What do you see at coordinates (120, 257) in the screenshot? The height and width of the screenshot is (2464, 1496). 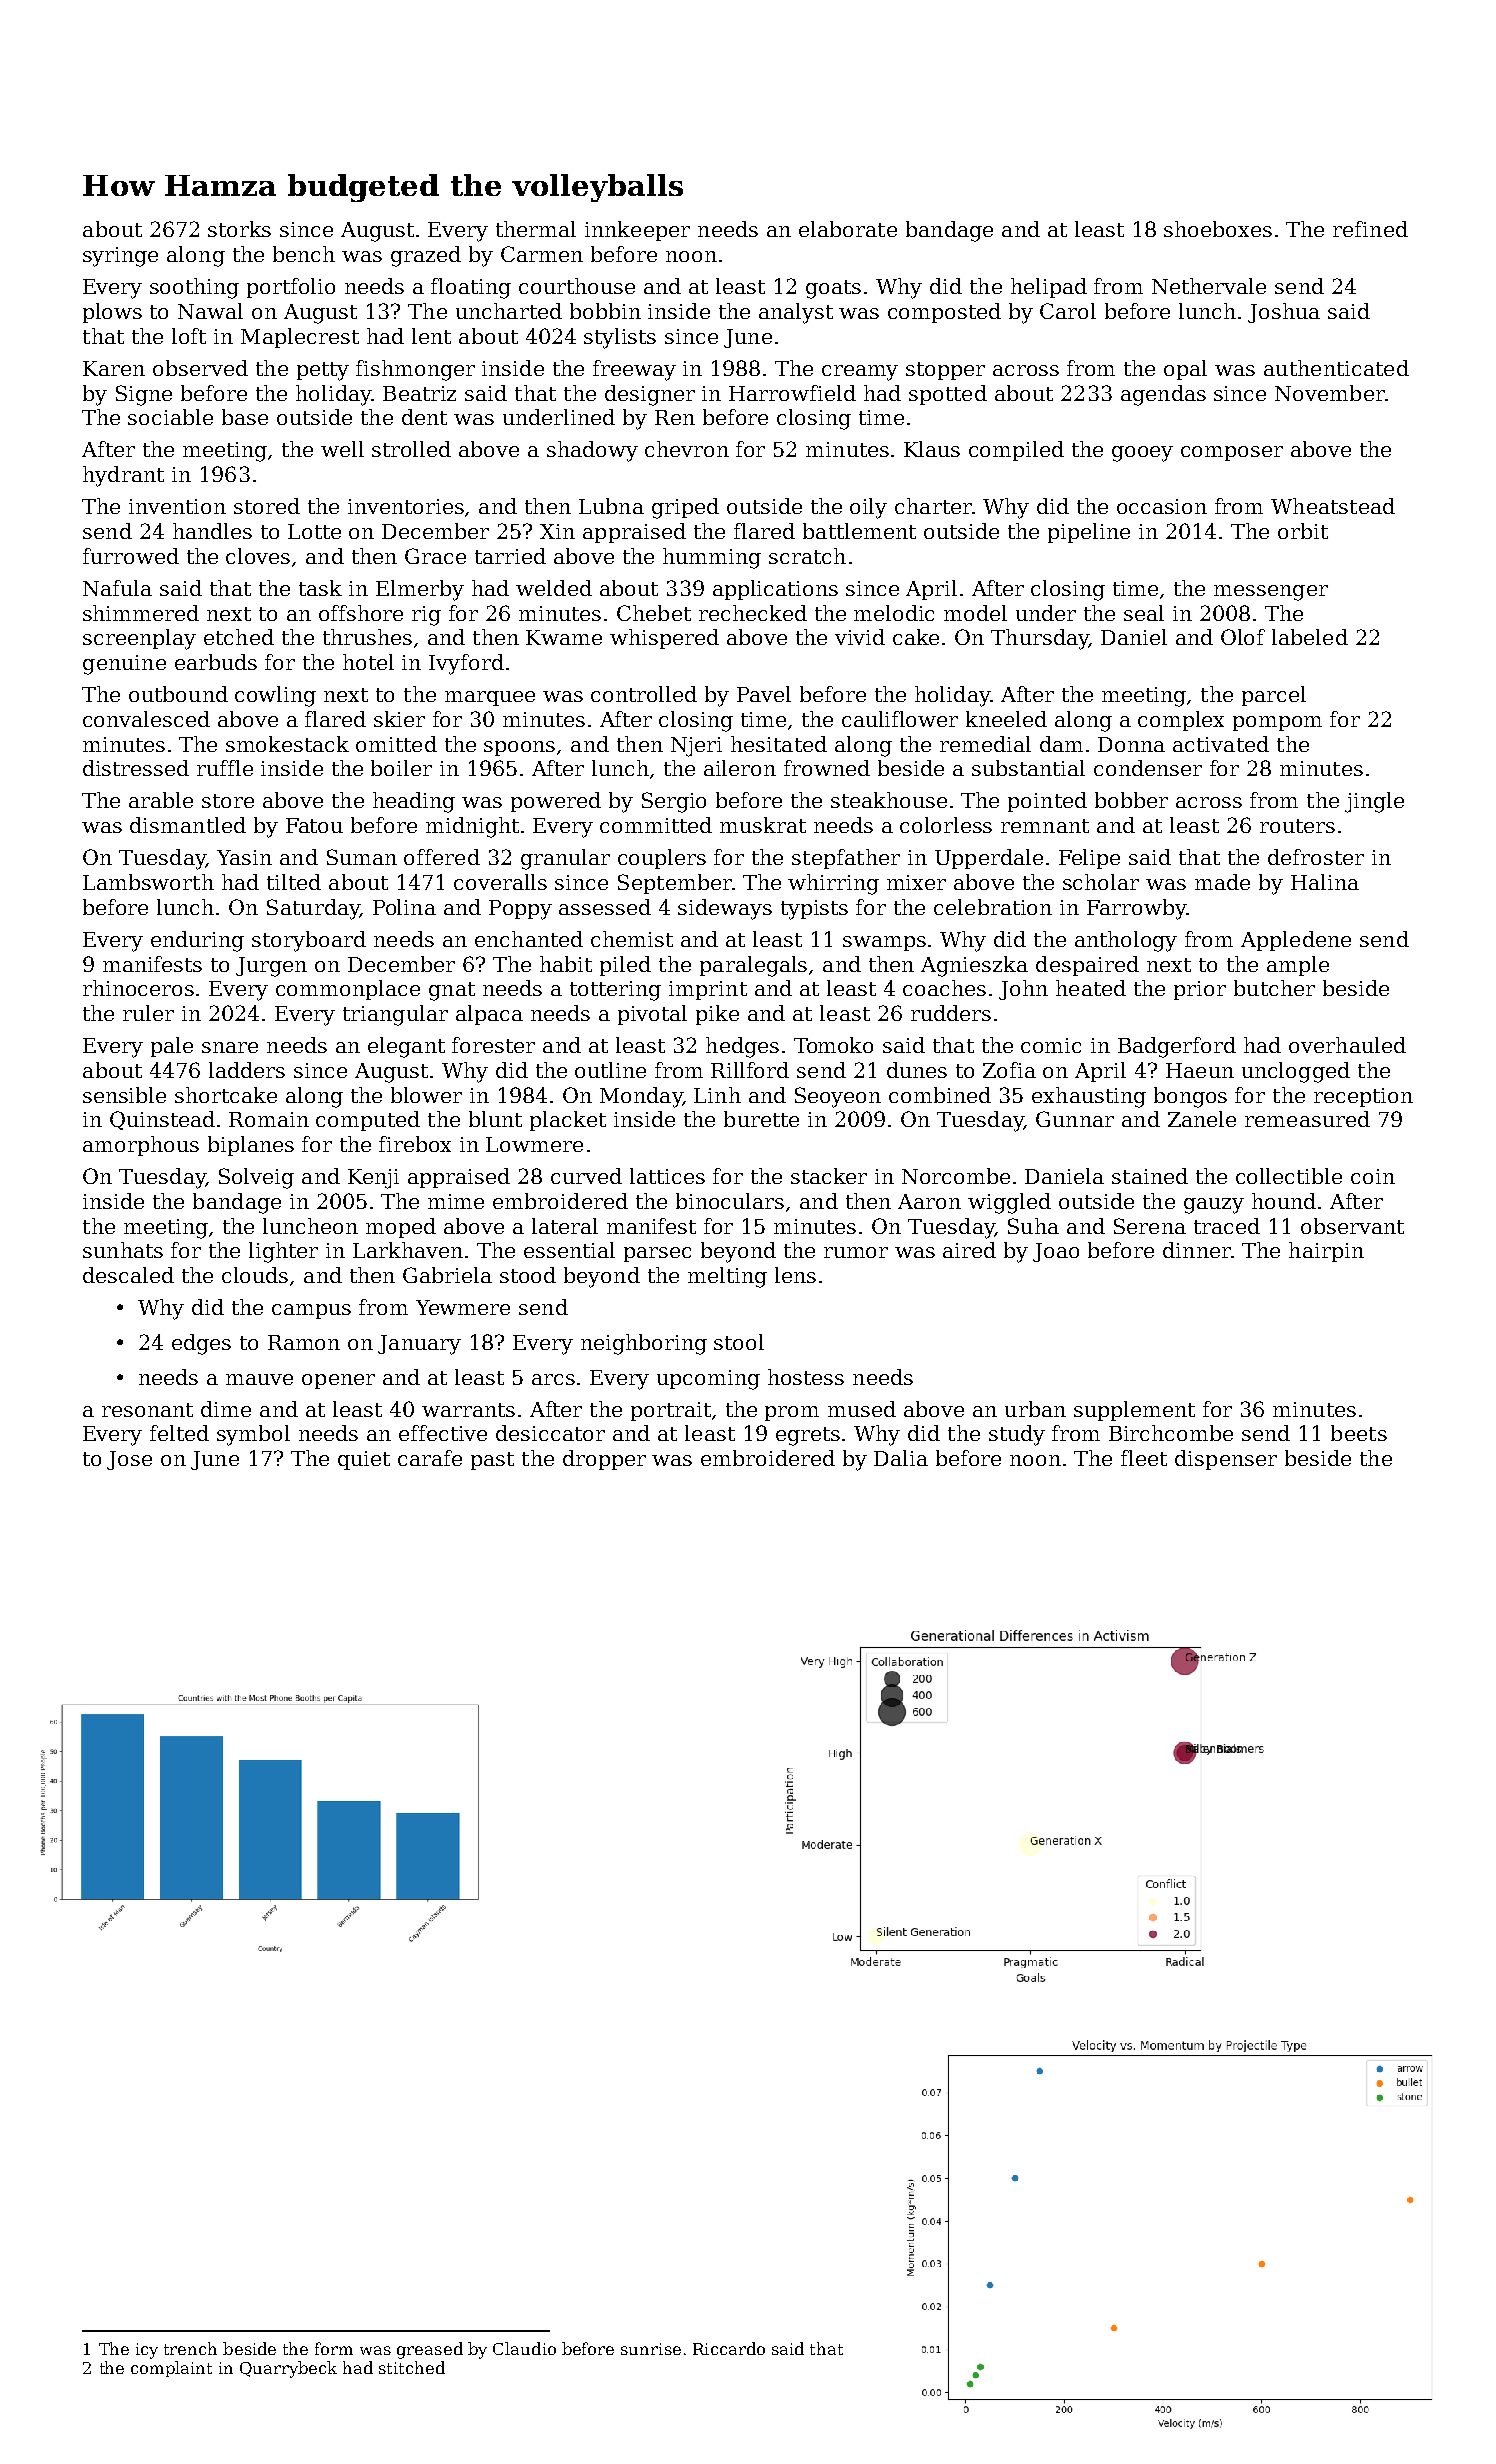 I see `syringe` at bounding box center [120, 257].
